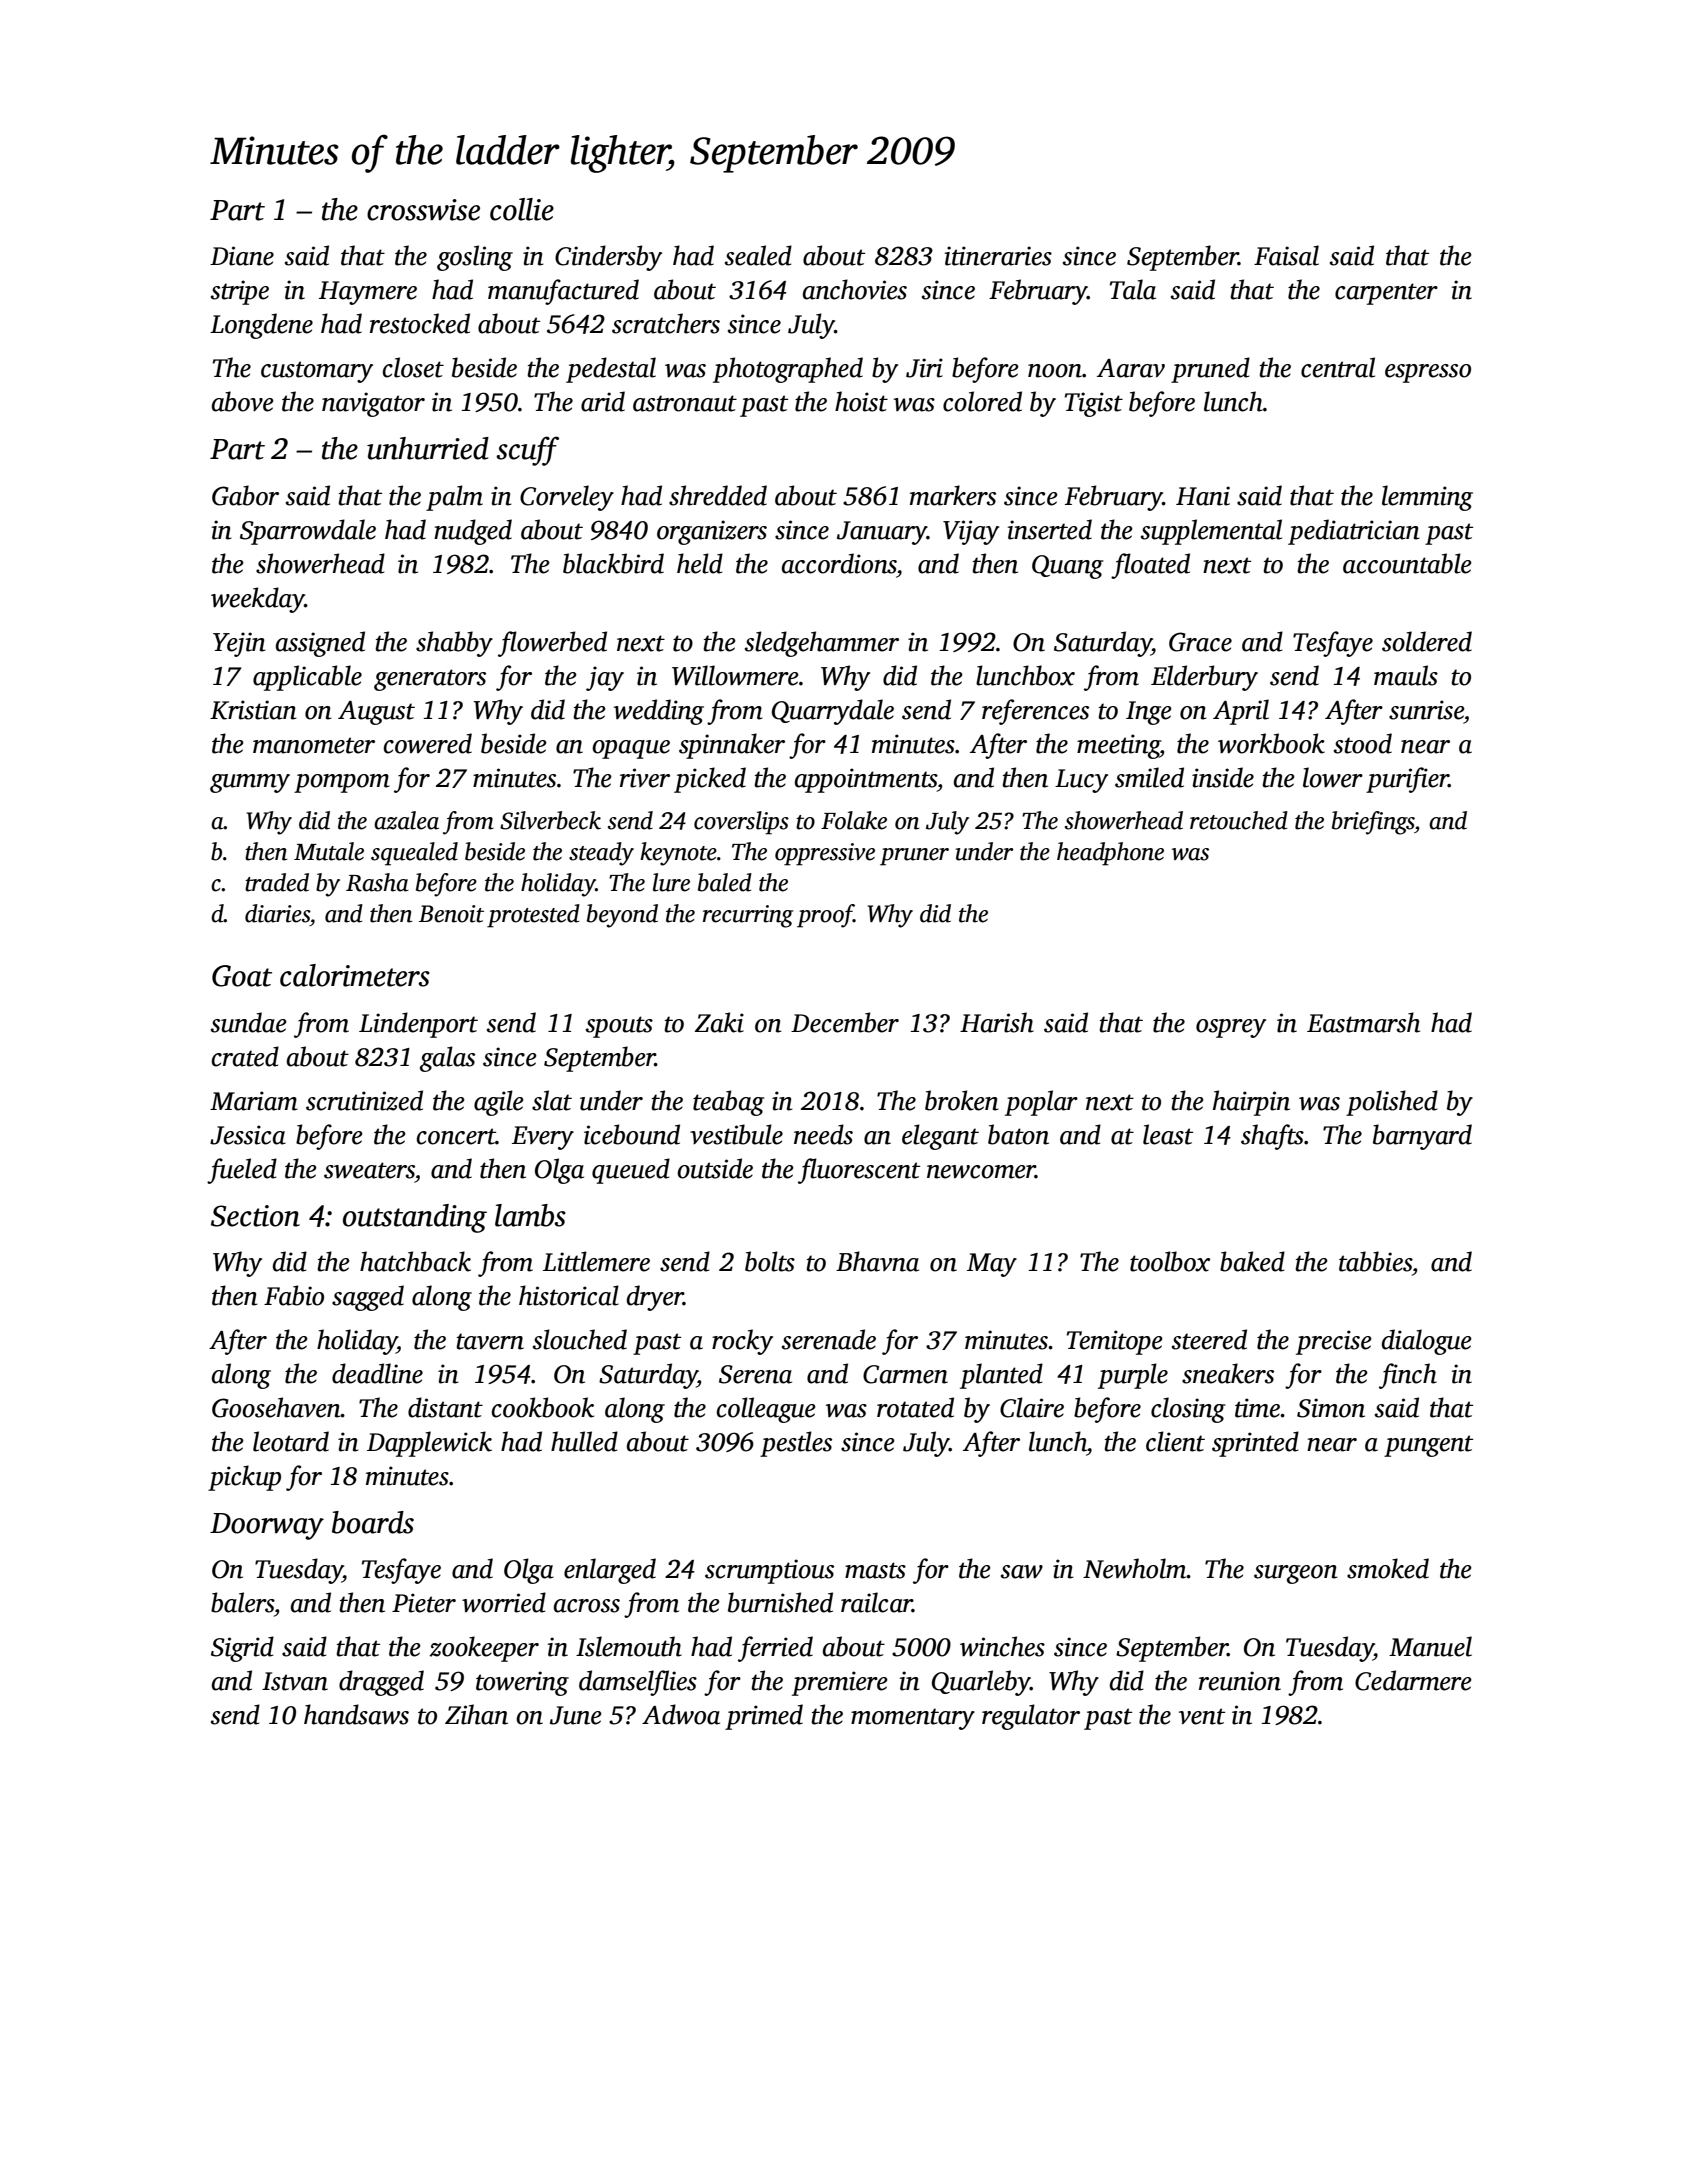 The width and height of the page is (1683, 2178). What do you see at coordinates (1031, 1717) in the page?
I see `regulator` at bounding box center [1031, 1717].
